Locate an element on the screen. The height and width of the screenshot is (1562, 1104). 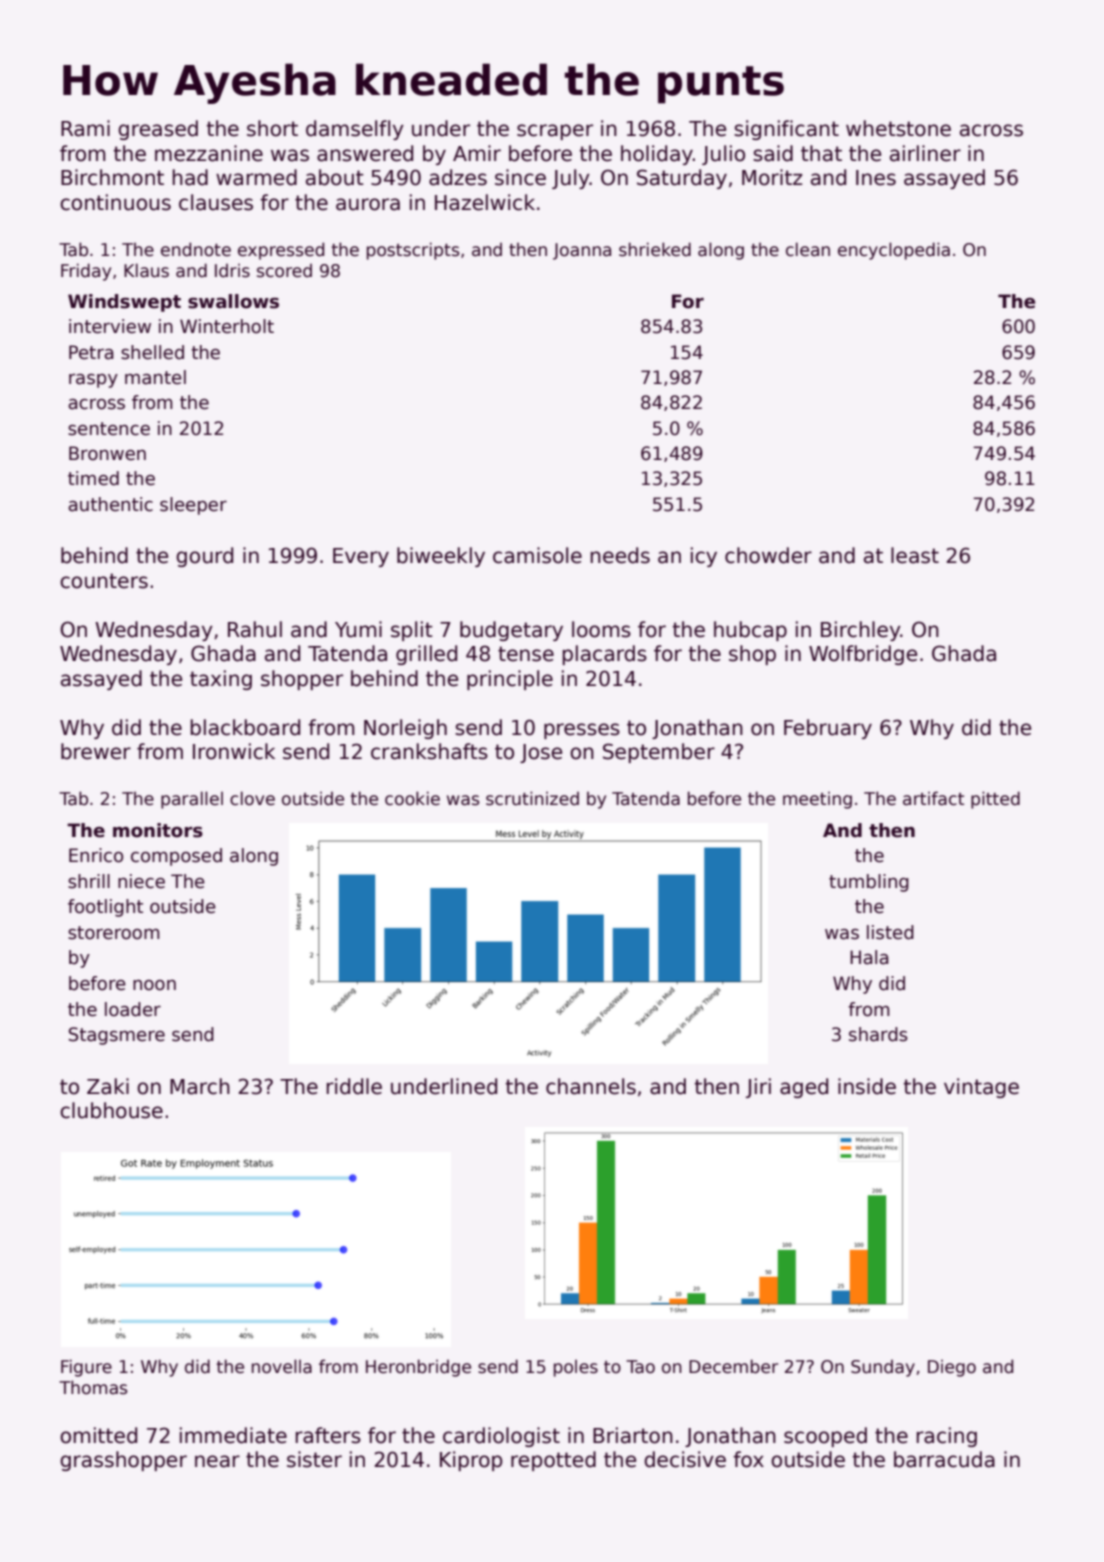
continuous is located at coordinates (115, 202).
